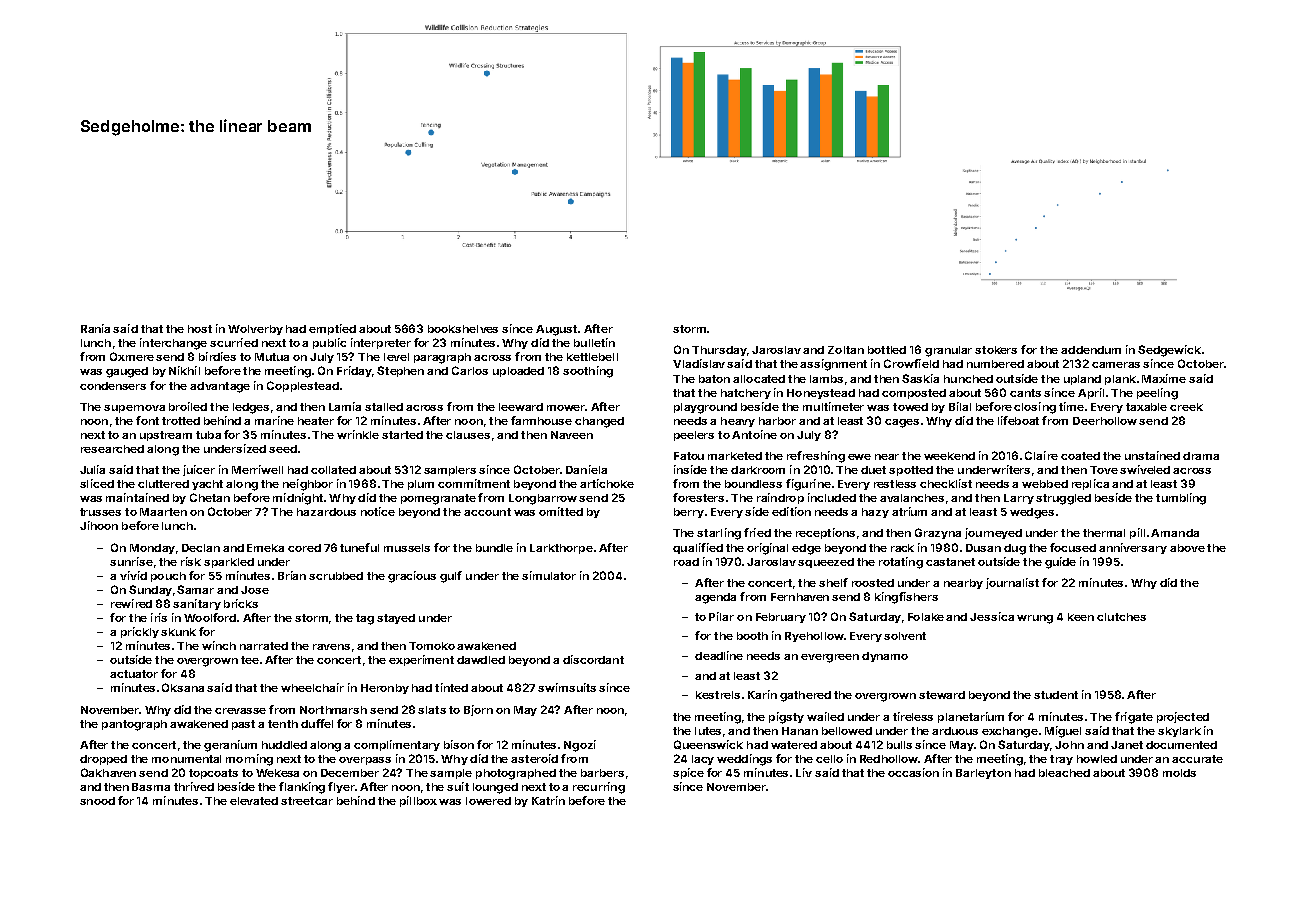  What do you see at coordinates (1179, 773) in the screenshot?
I see `molds` at bounding box center [1179, 773].
